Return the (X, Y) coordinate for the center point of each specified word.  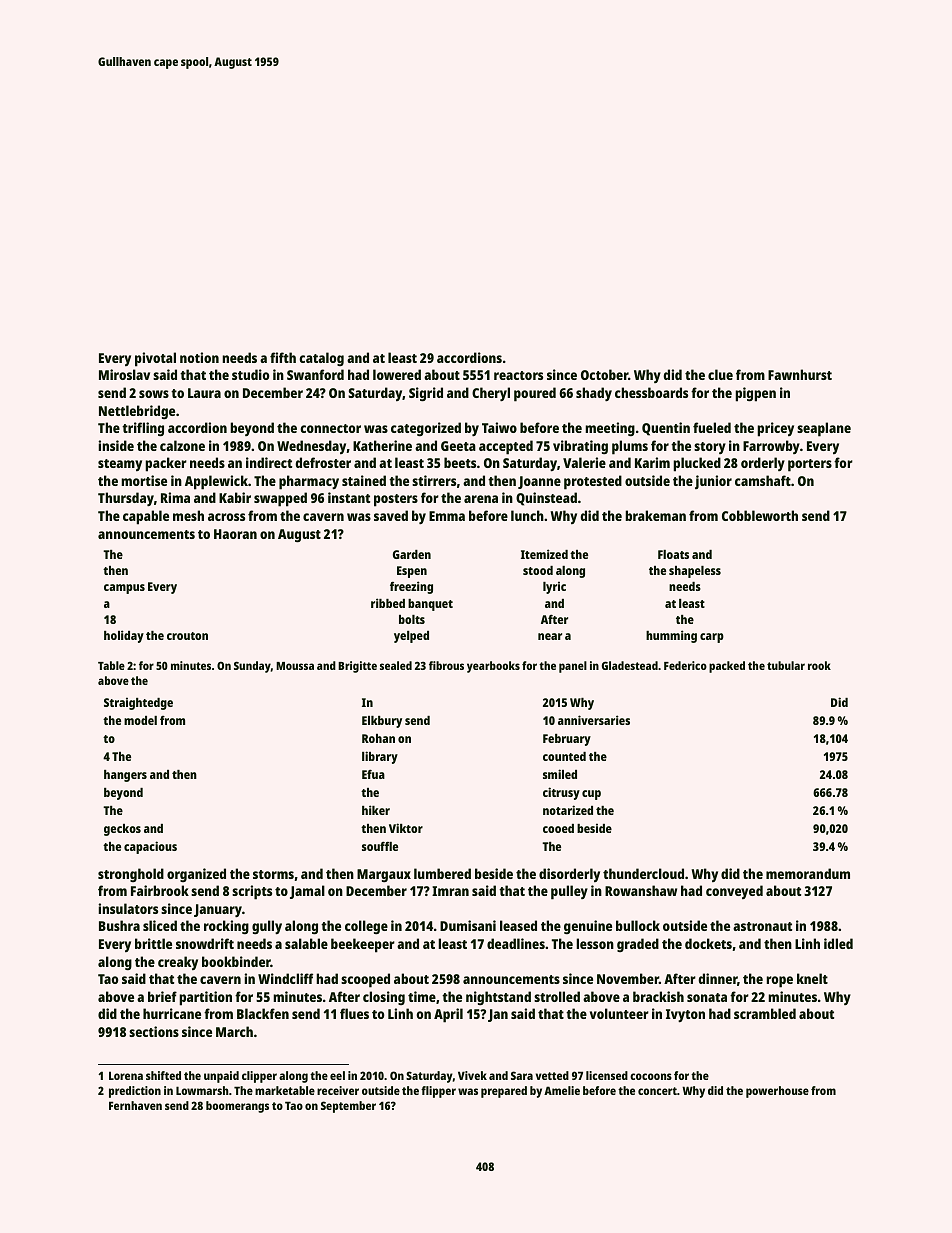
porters (810, 465)
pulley (569, 892)
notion (199, 357)
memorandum (808, 873)
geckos (122, 830)
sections (154, 1031)
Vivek (472, 1075)
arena (481, 499)
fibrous (446, 665)
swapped (280, 499)
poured (535, 394)
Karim (652, 462)
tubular (786, 665)
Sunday (252, 667)
